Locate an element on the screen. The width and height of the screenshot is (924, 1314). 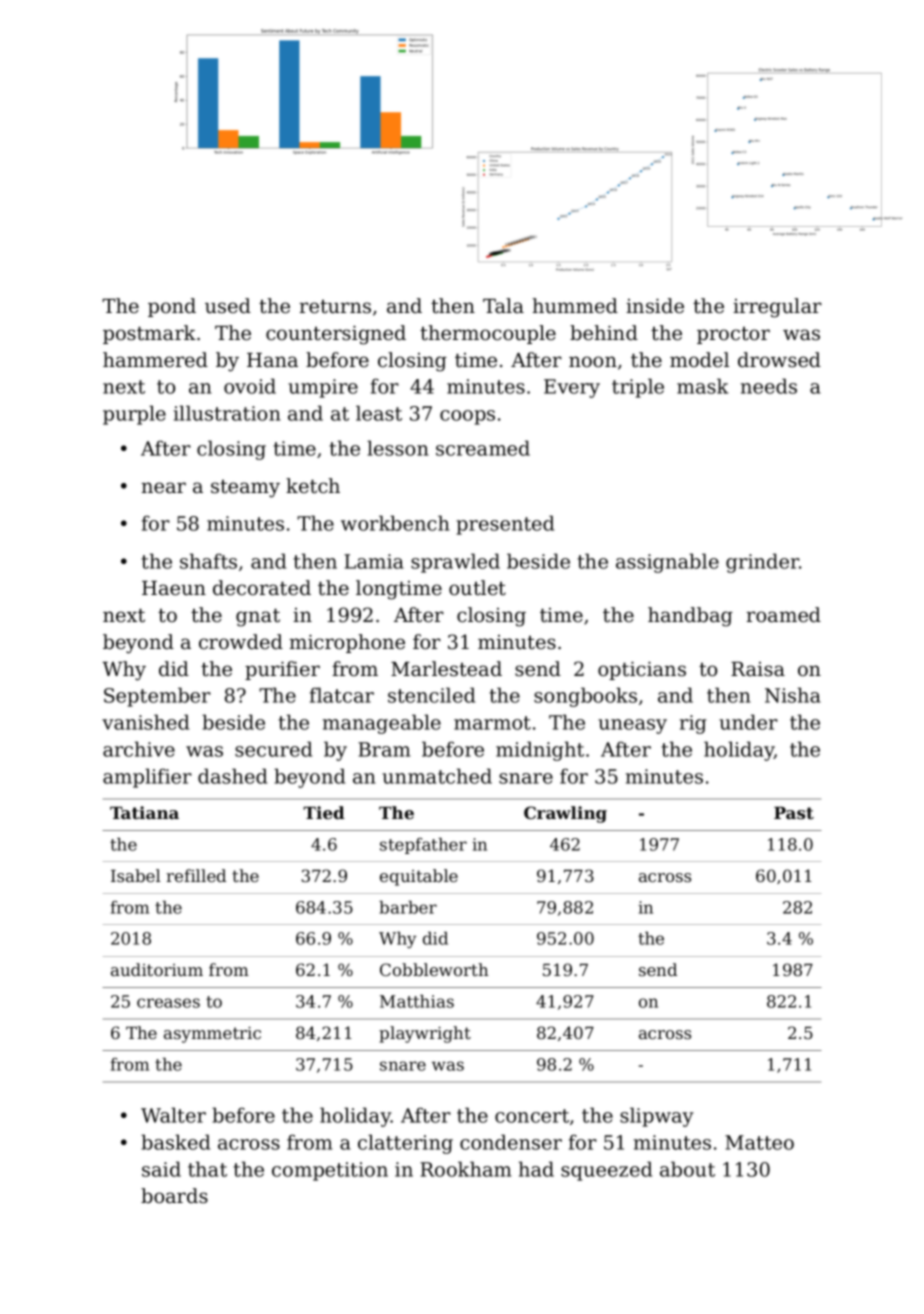
countersigned is located at coordinates (336, 335).
